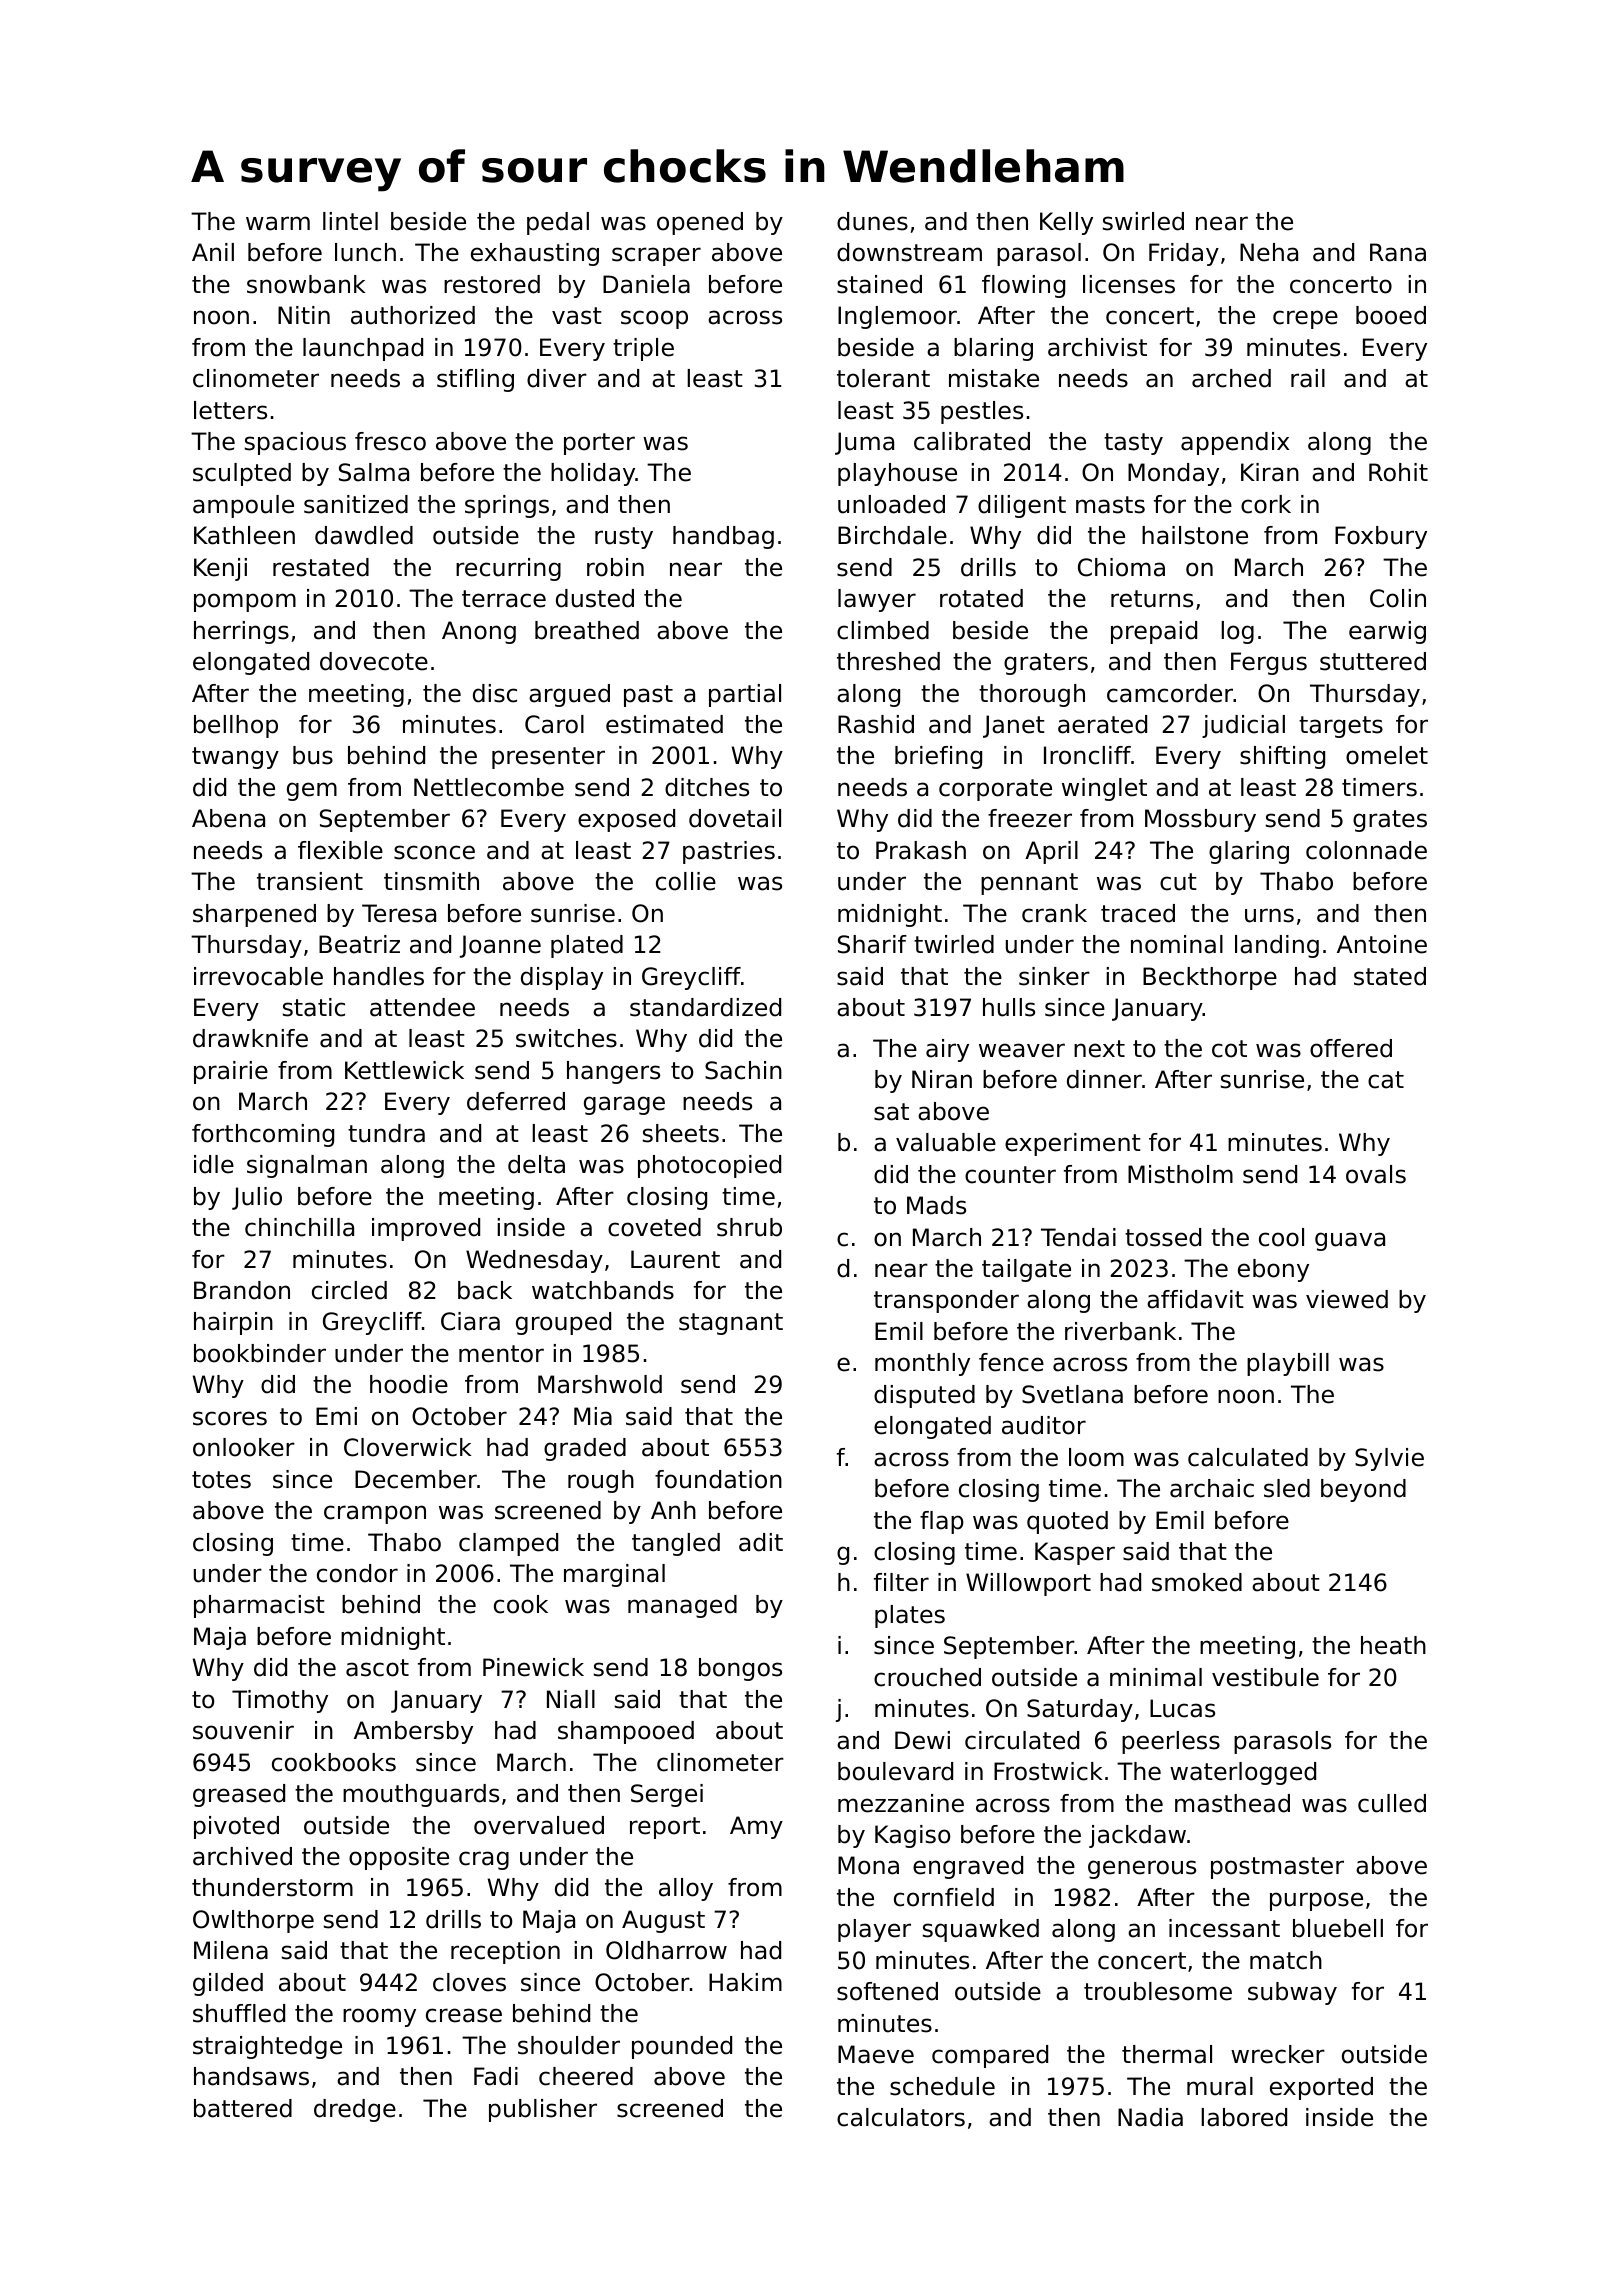  I want to click on dovecote, so click(374, 661).
